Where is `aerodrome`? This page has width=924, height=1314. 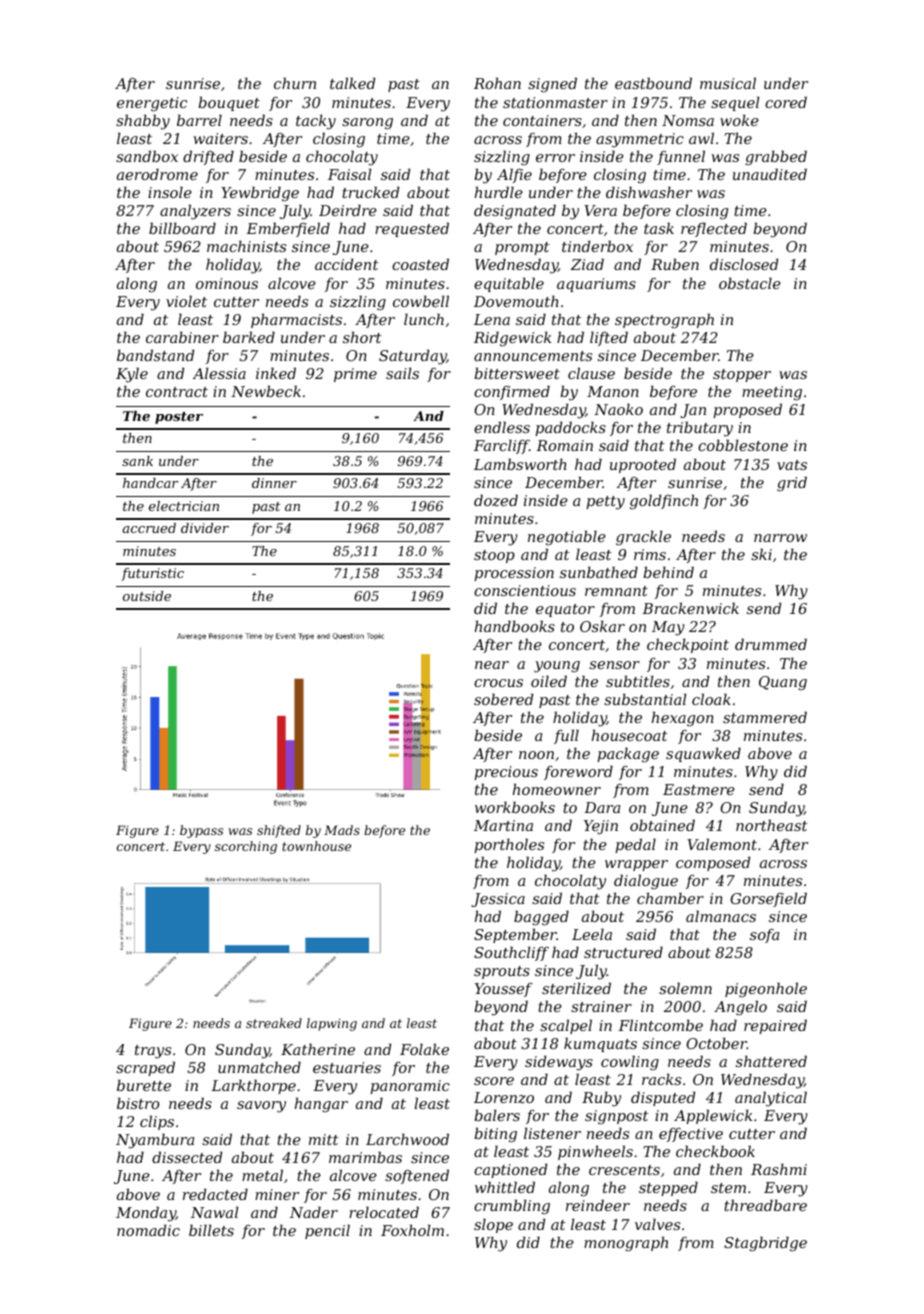
aerodrome is located at coordinates (157, 174).
